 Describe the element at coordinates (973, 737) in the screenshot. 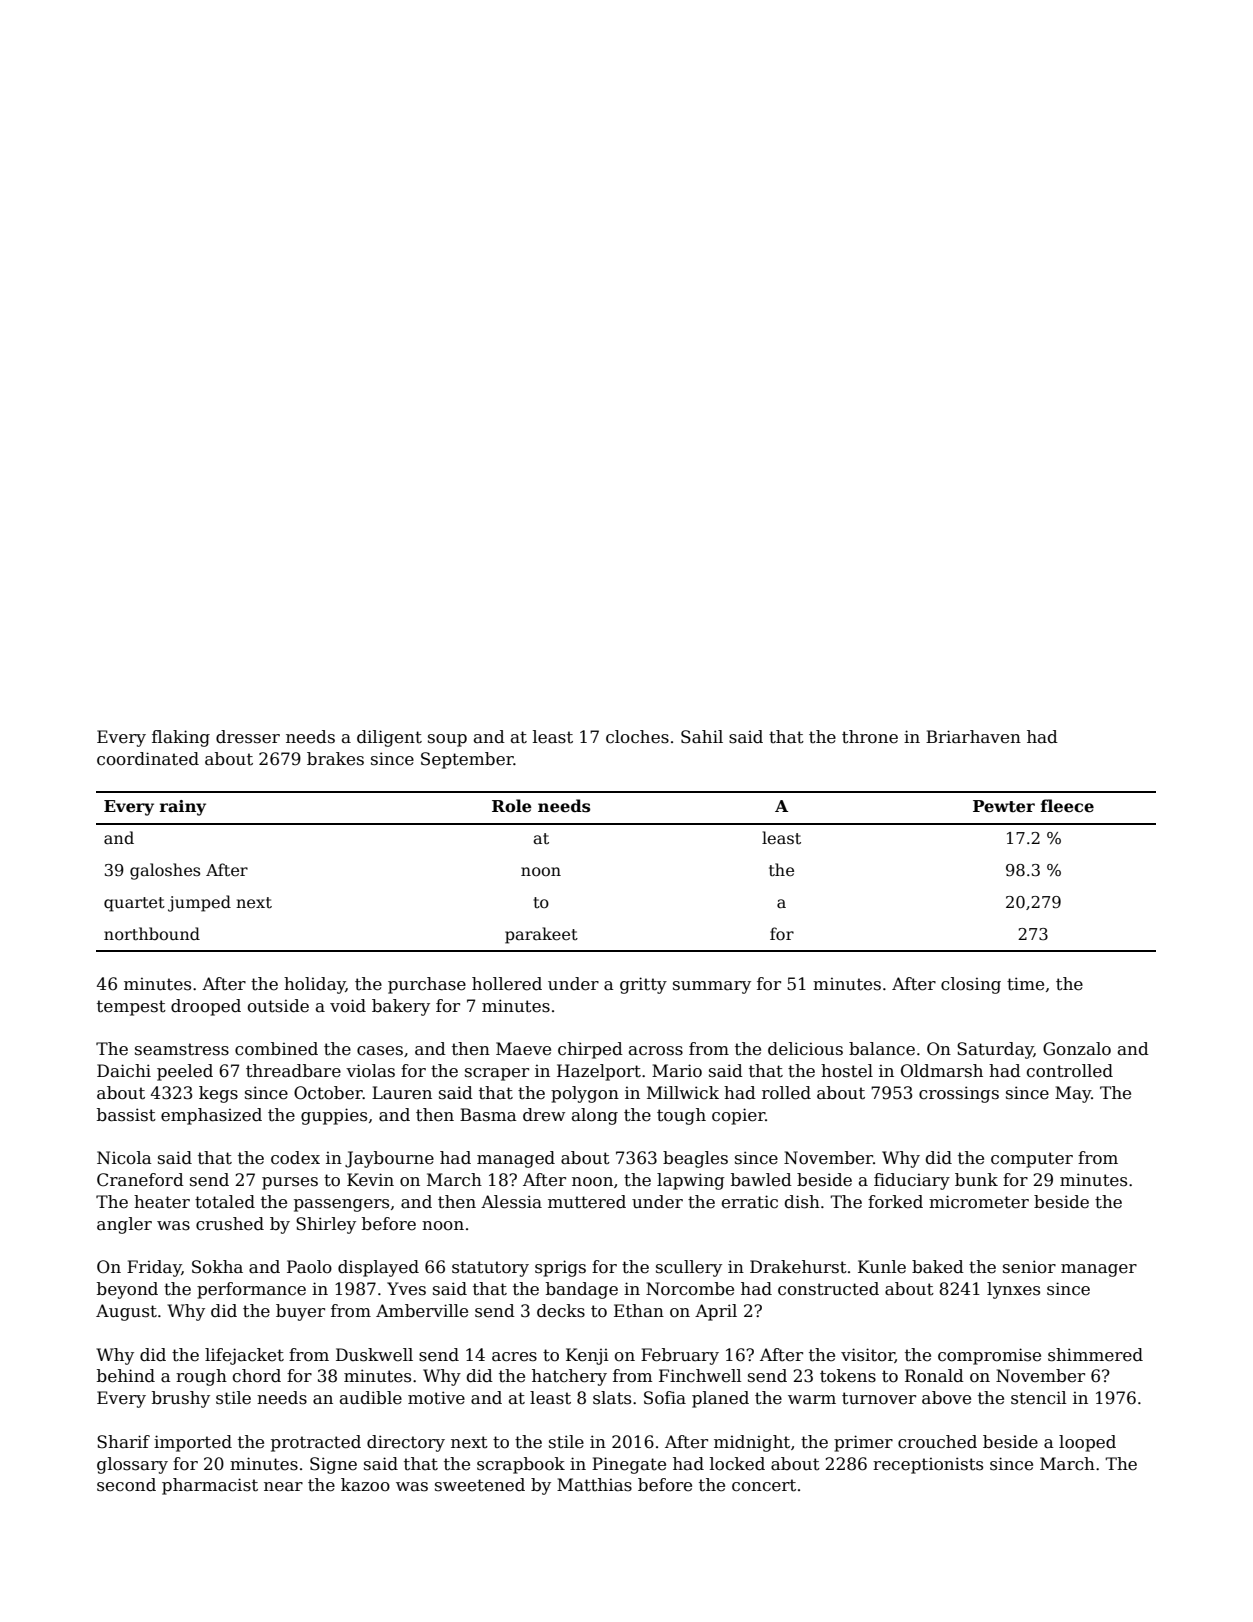

I see `Briarhaven` at that location.
